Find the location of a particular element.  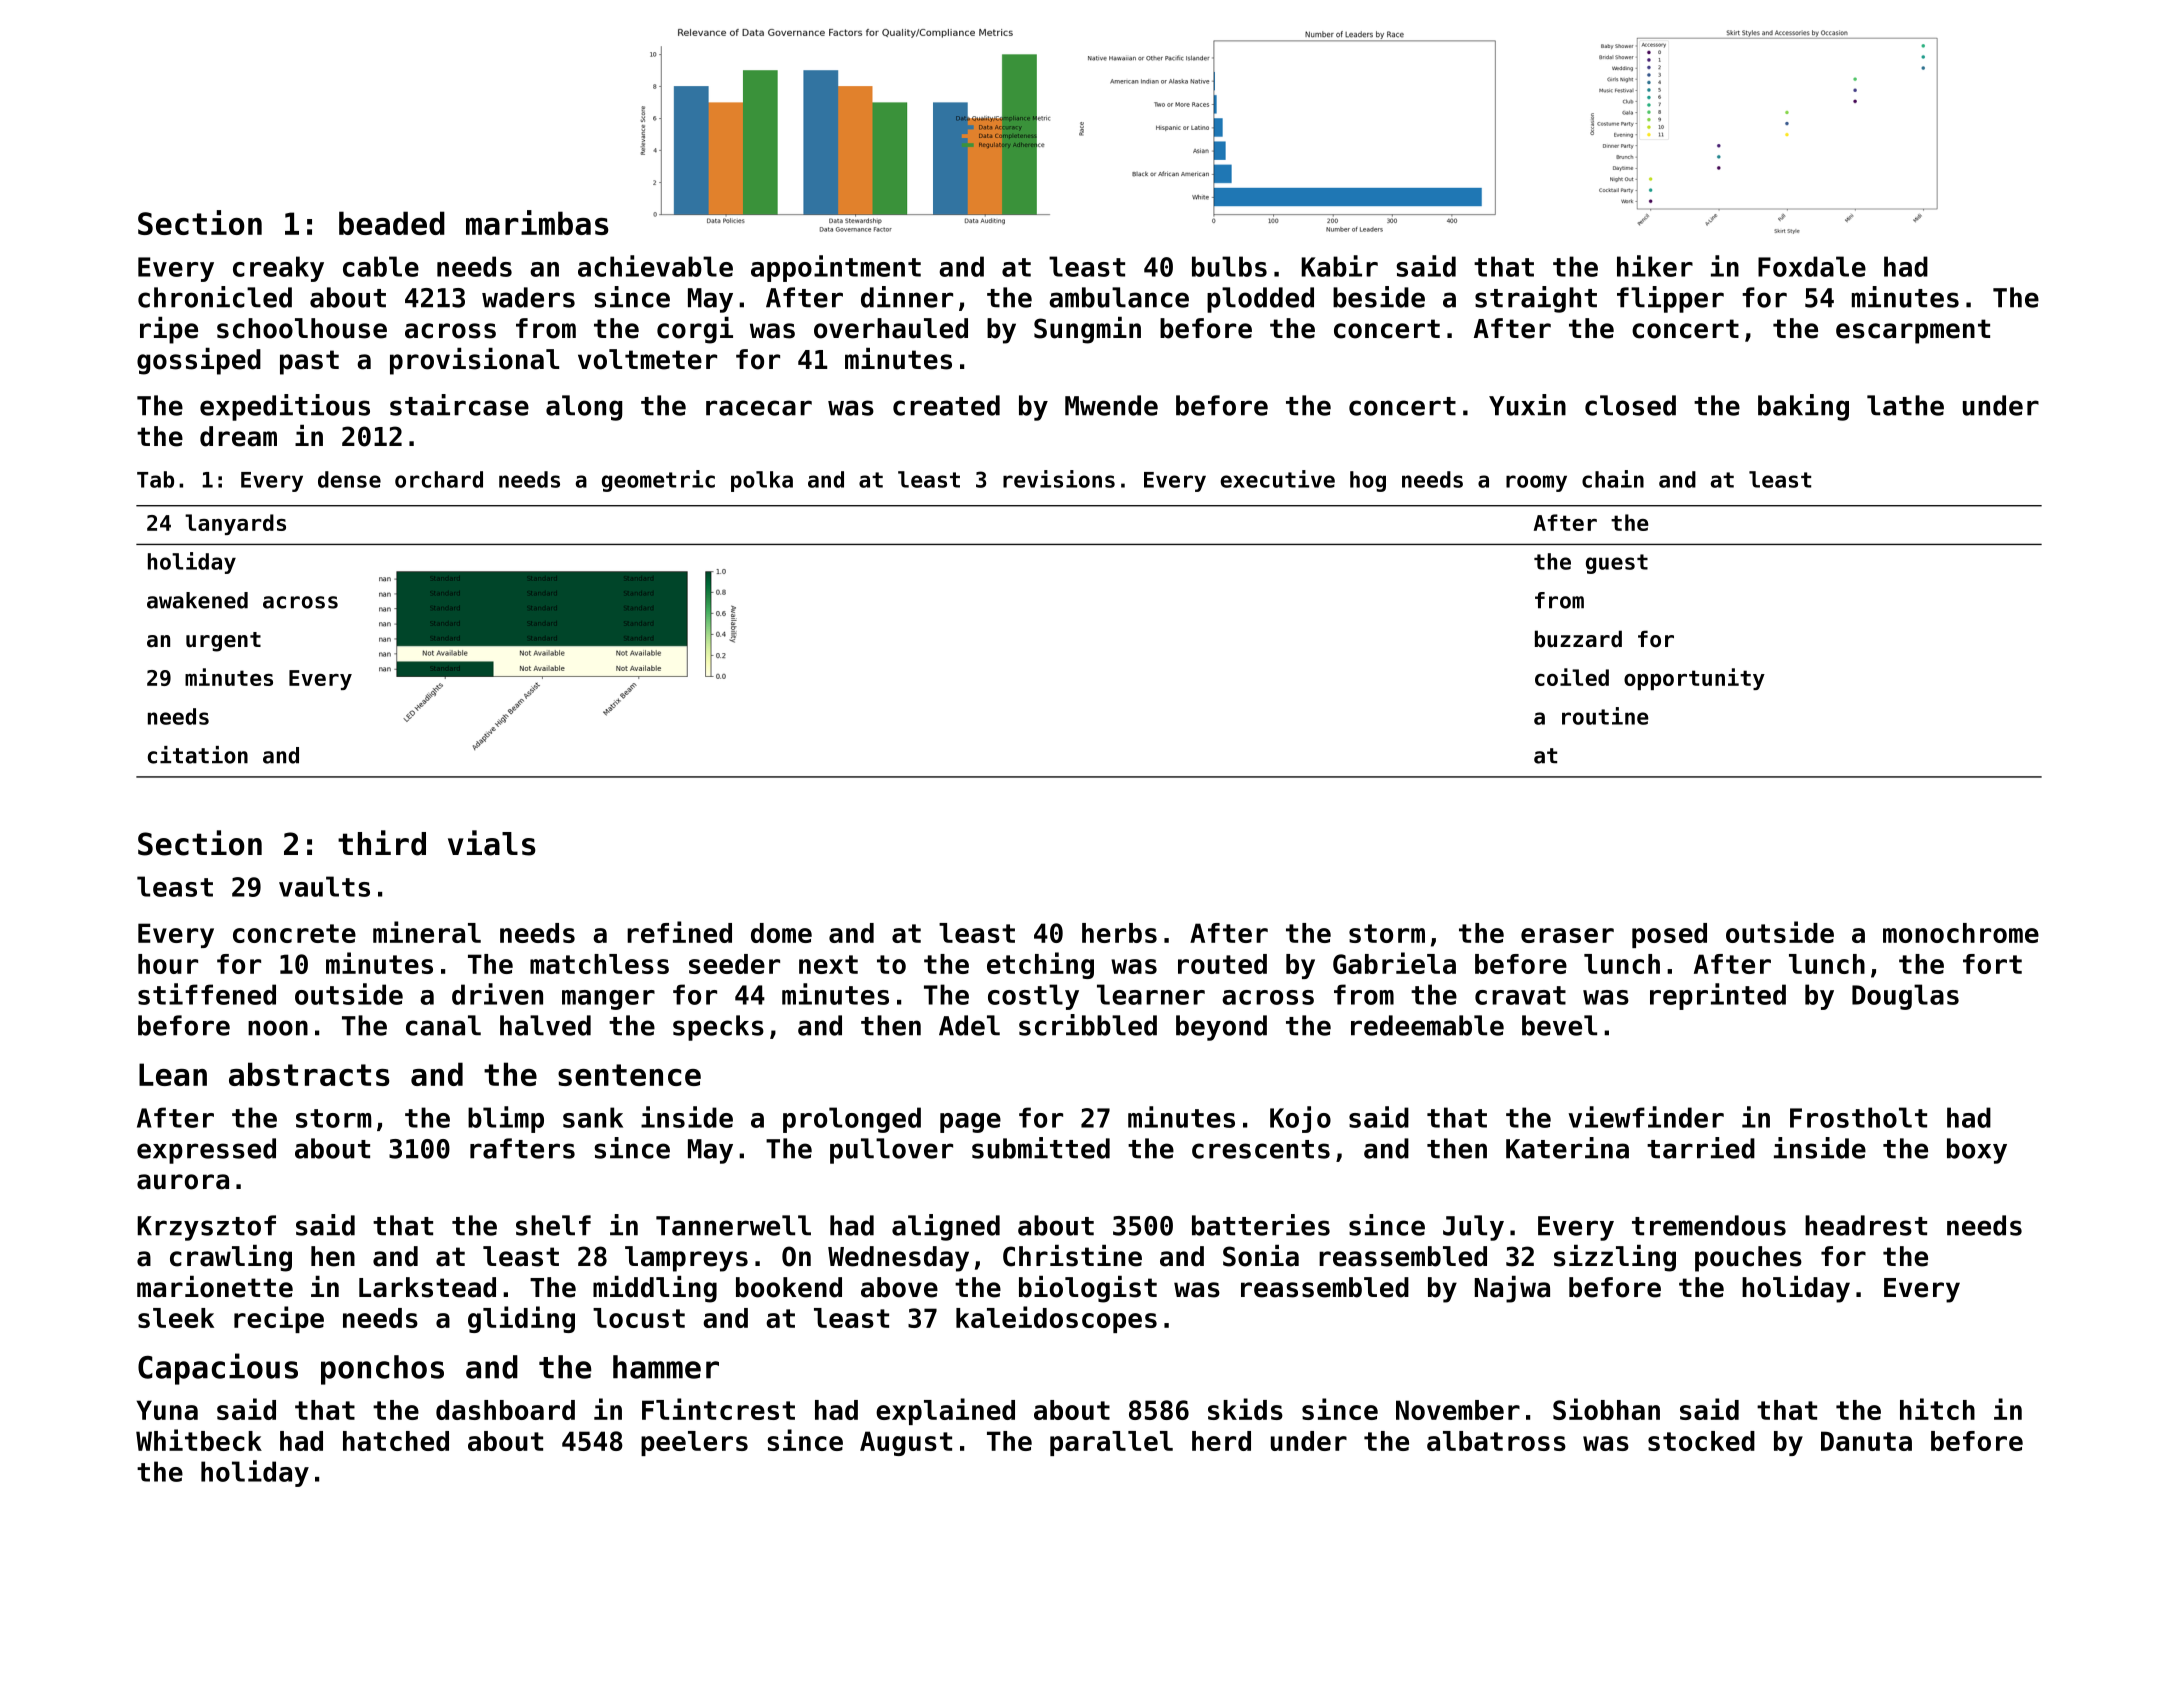

stocked is located at coordinates (1701, 1441).
